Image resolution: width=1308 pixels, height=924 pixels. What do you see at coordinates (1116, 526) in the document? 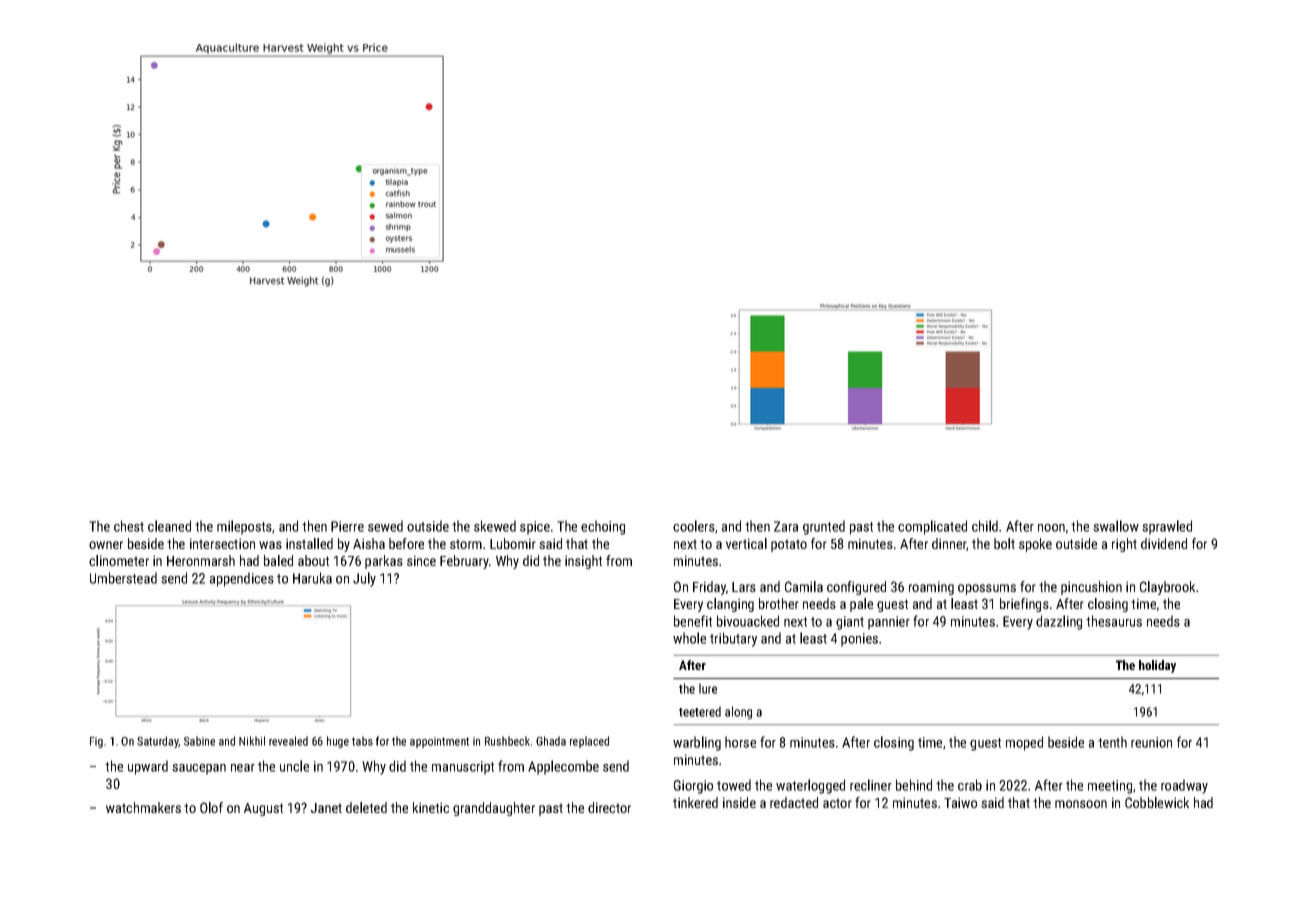
I see `swallow` at bounding box center [1116, 526].
